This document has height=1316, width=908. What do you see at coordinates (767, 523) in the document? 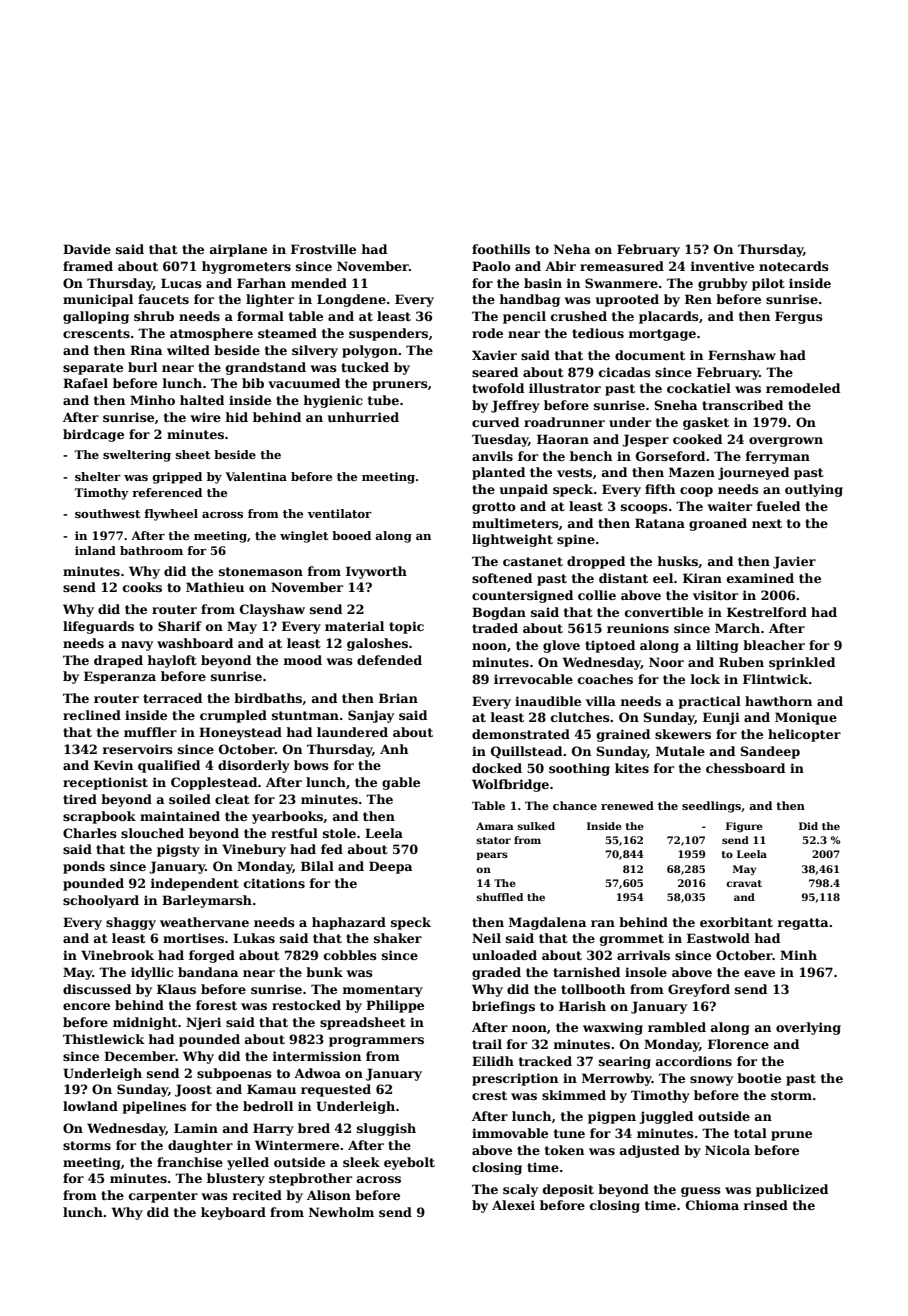
I see `next` at bounding box center [767, 523].
